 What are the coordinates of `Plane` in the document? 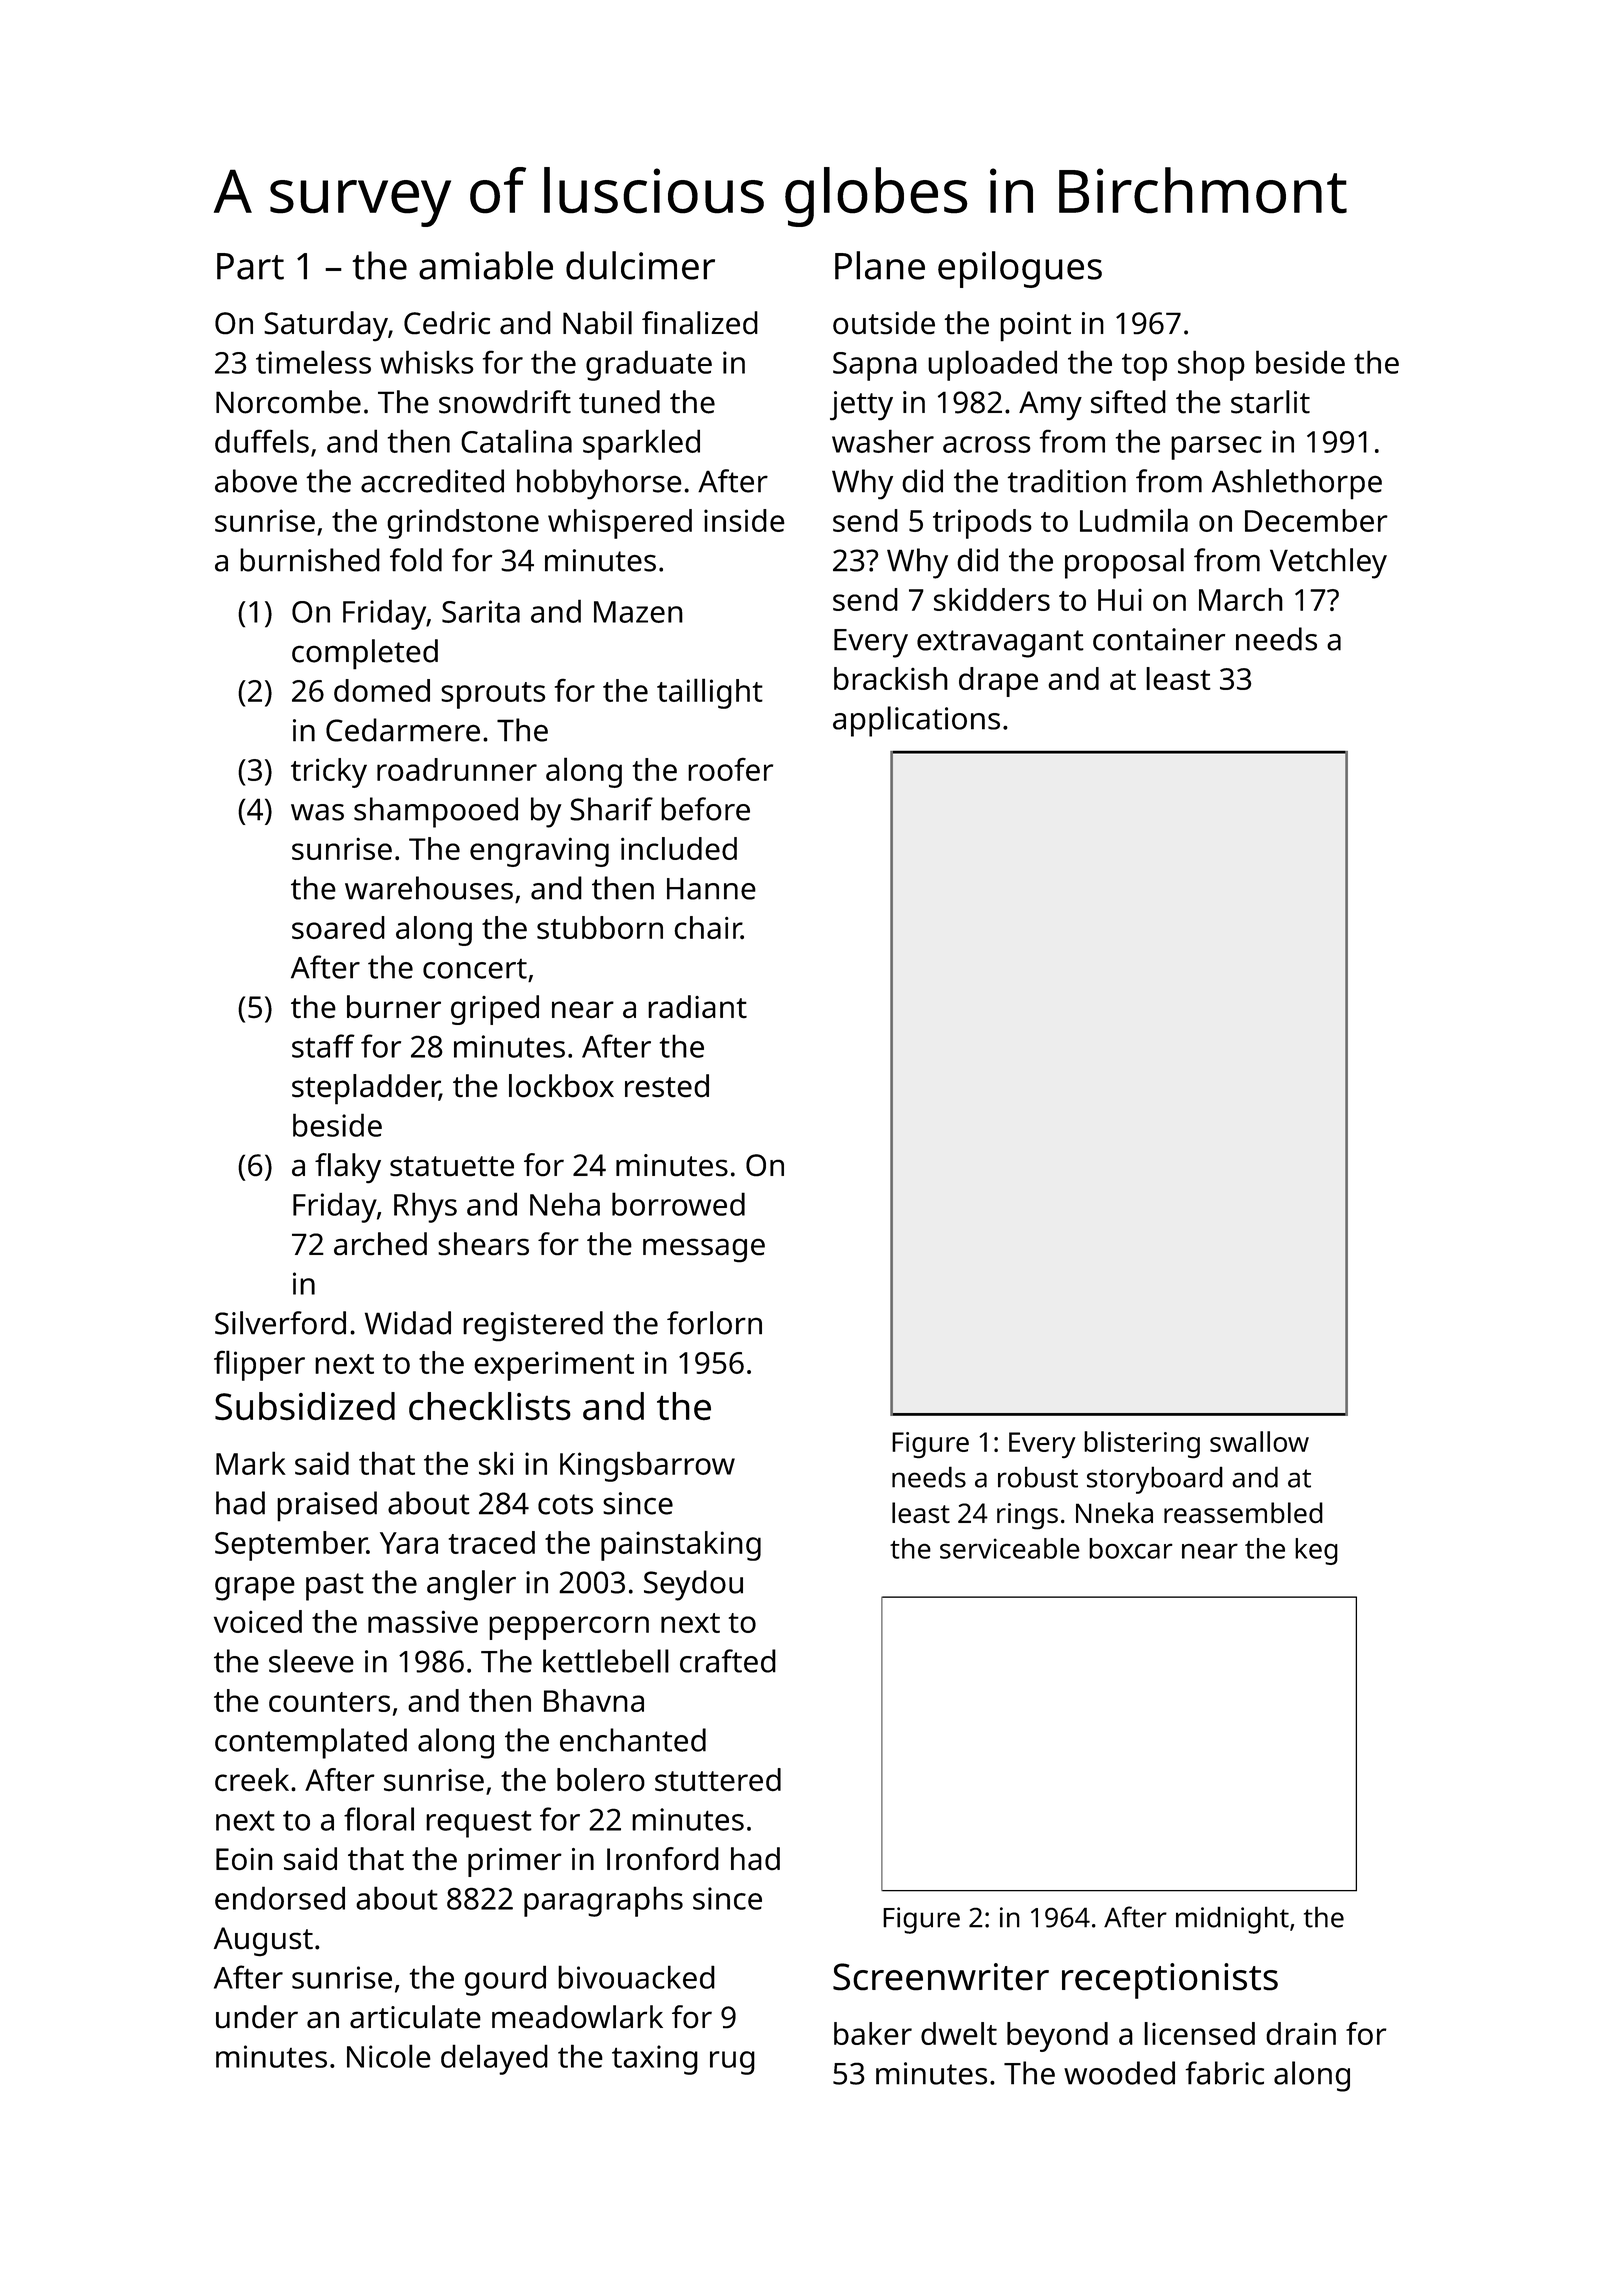 It's located at (880, 265).
